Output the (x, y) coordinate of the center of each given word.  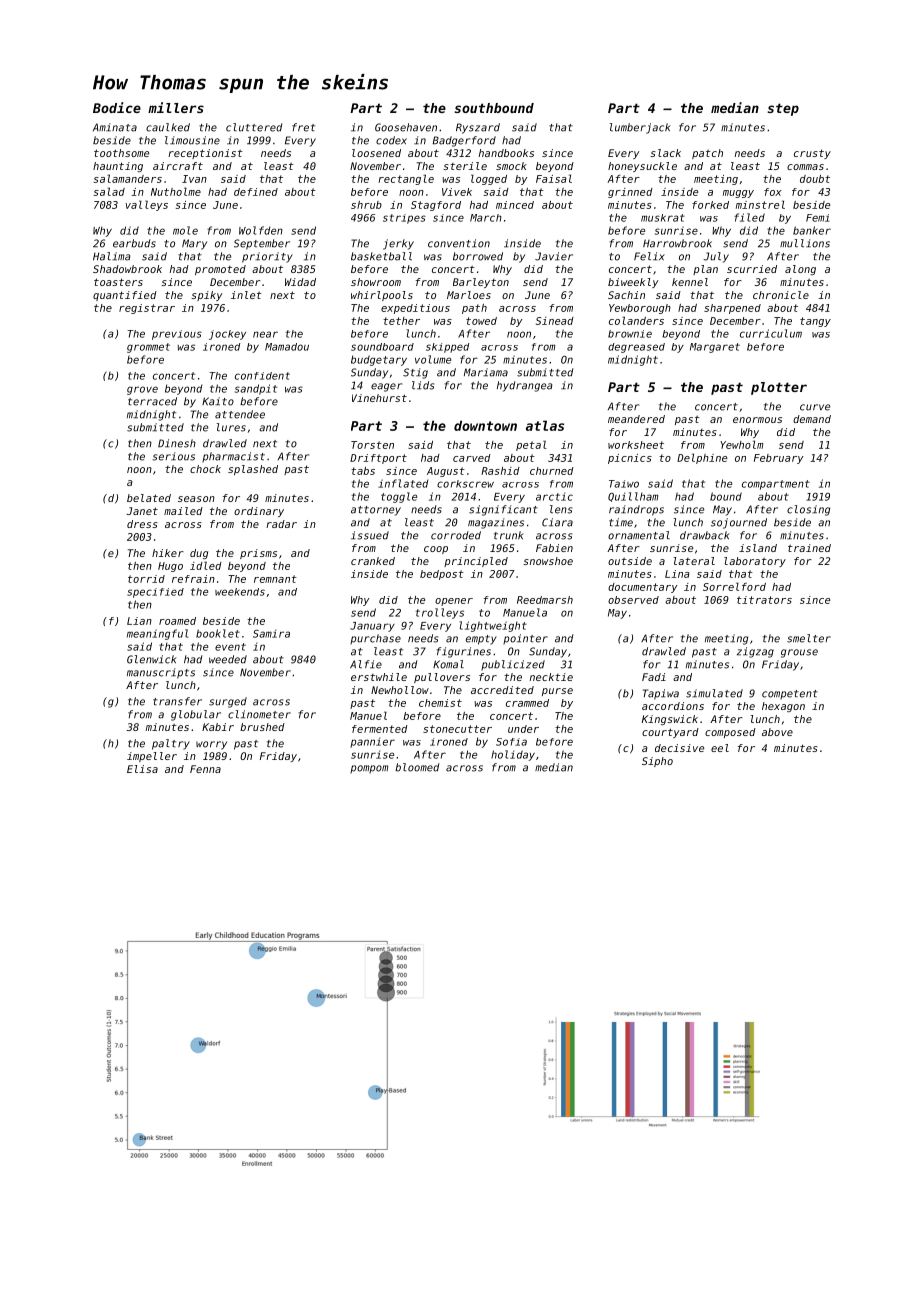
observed (633, 600)
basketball (381, 256)
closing (808, 510)
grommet (148, 348)
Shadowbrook (127, 269)
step (783, 109)
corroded (456, 535)
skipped (447, 348)
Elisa (142, 769)
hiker (168, 553)
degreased (636, 348)
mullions (805, 243)
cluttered (254, 127)
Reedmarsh (545, 600)
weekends (240, 592)
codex (391, 140)
